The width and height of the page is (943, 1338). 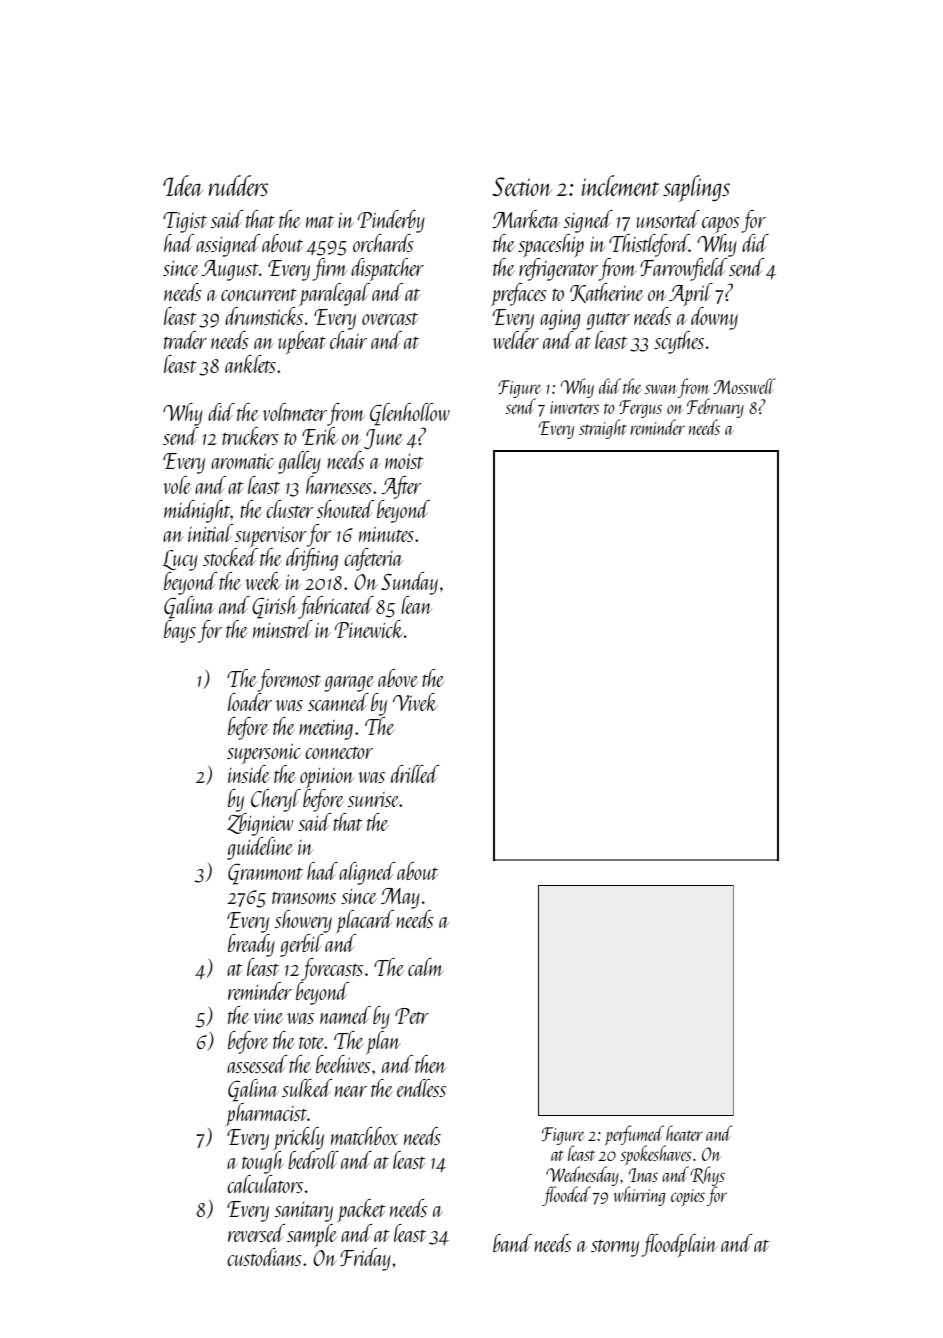 I want to click on Friday, so click(x=365, y=1259).
